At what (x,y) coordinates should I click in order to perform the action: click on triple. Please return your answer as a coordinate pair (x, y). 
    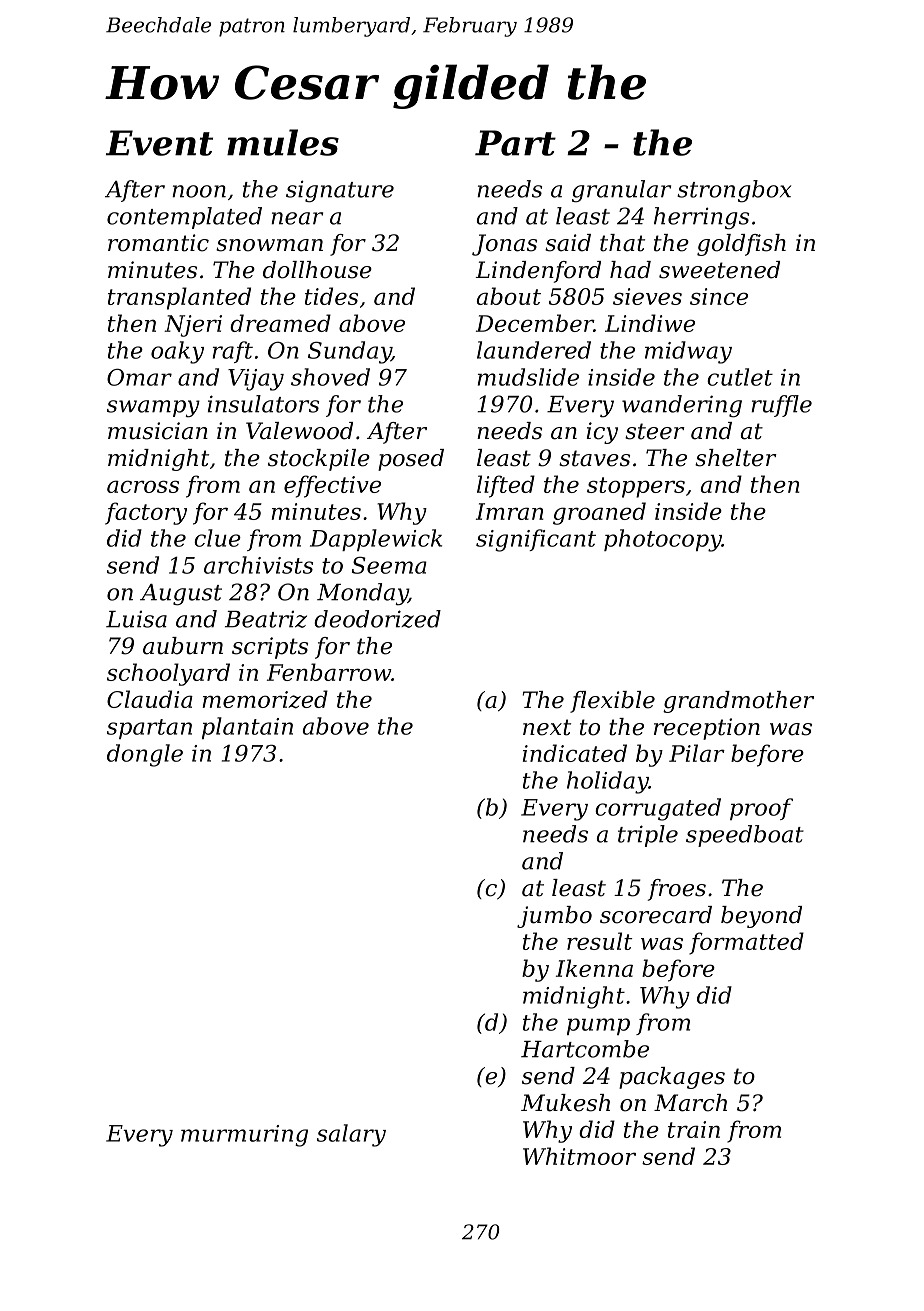
    Looking at the image, I should click on (648, 836).
